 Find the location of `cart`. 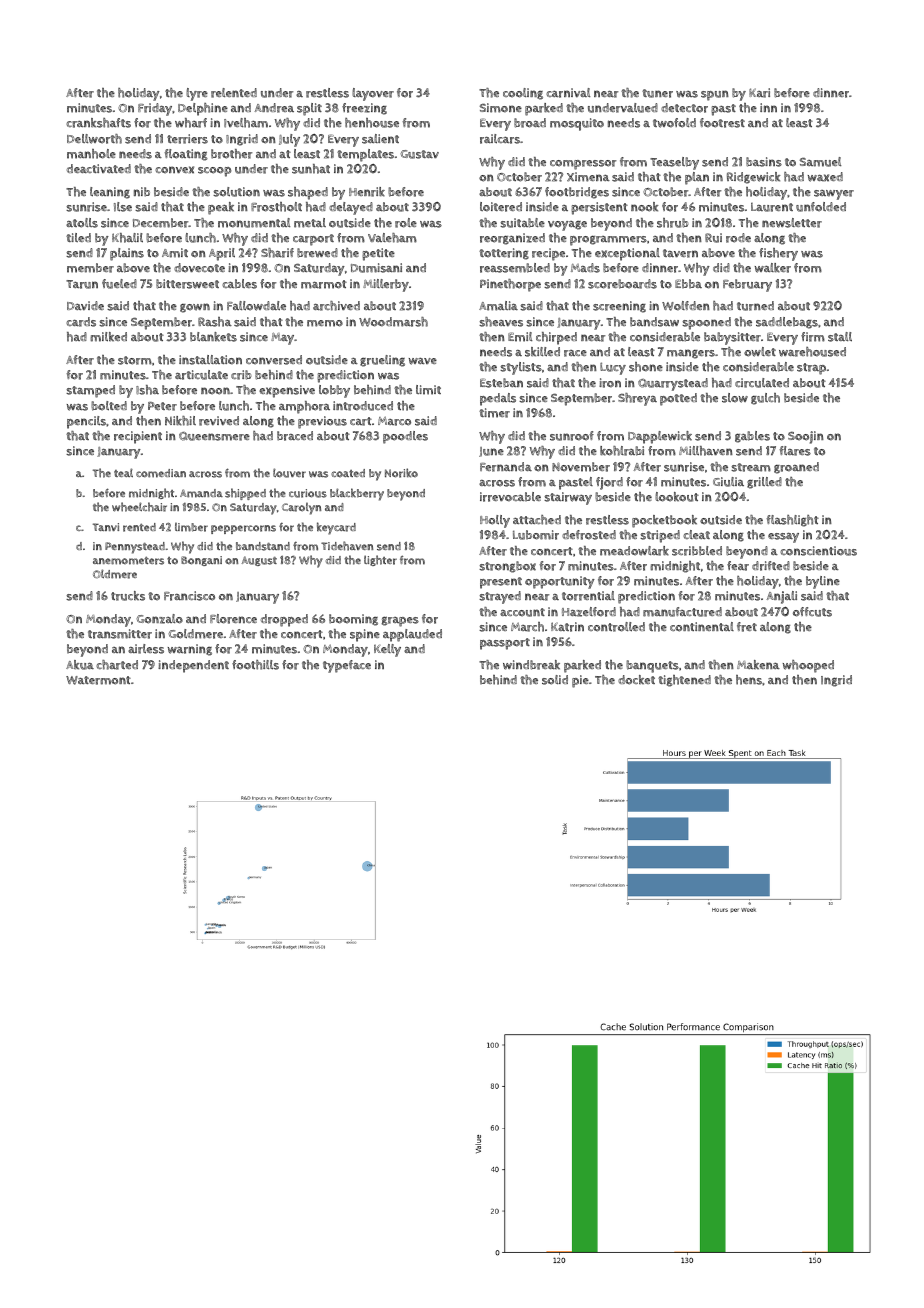

cart is located at coordinates (361, 421).
